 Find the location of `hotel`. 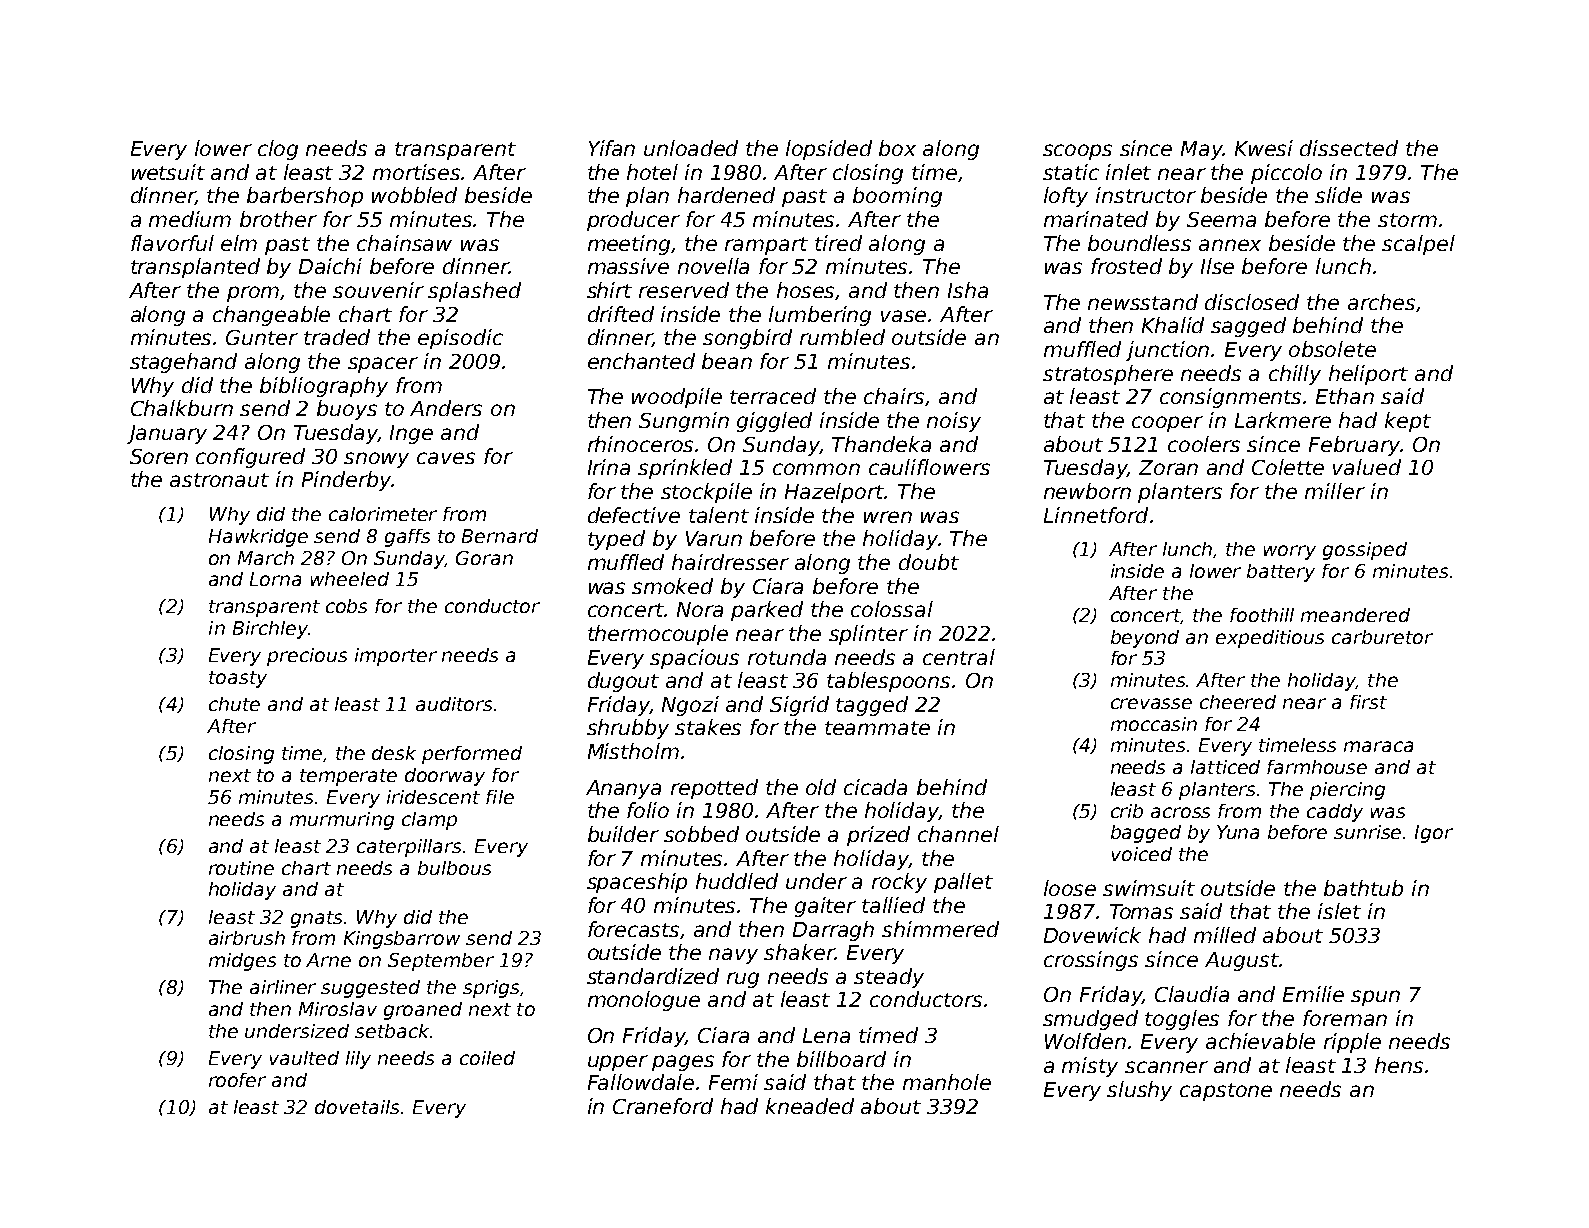

hotel is located at coordinates (652, 172).
